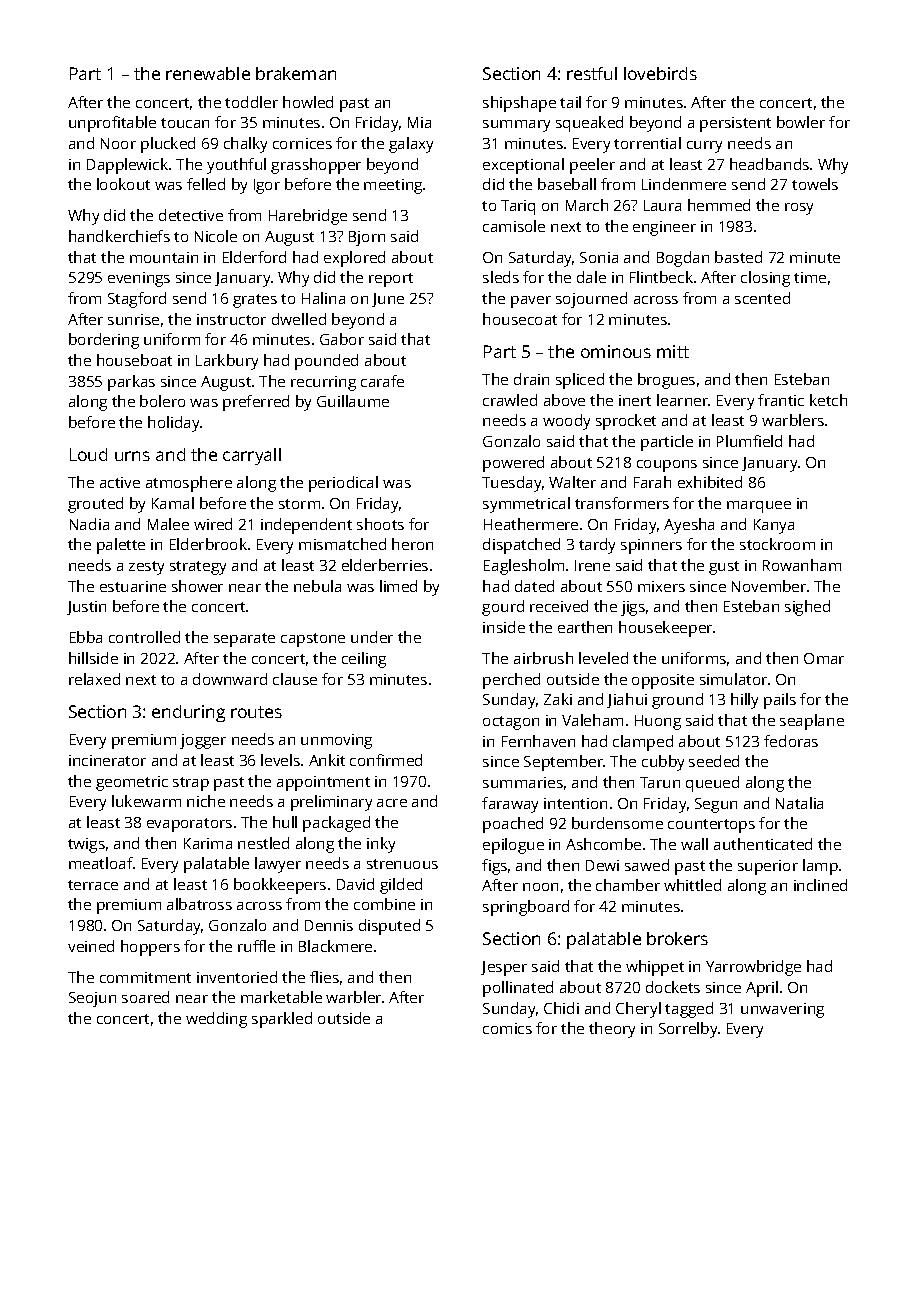  I want to click on incinerator, so click(107, 760).
